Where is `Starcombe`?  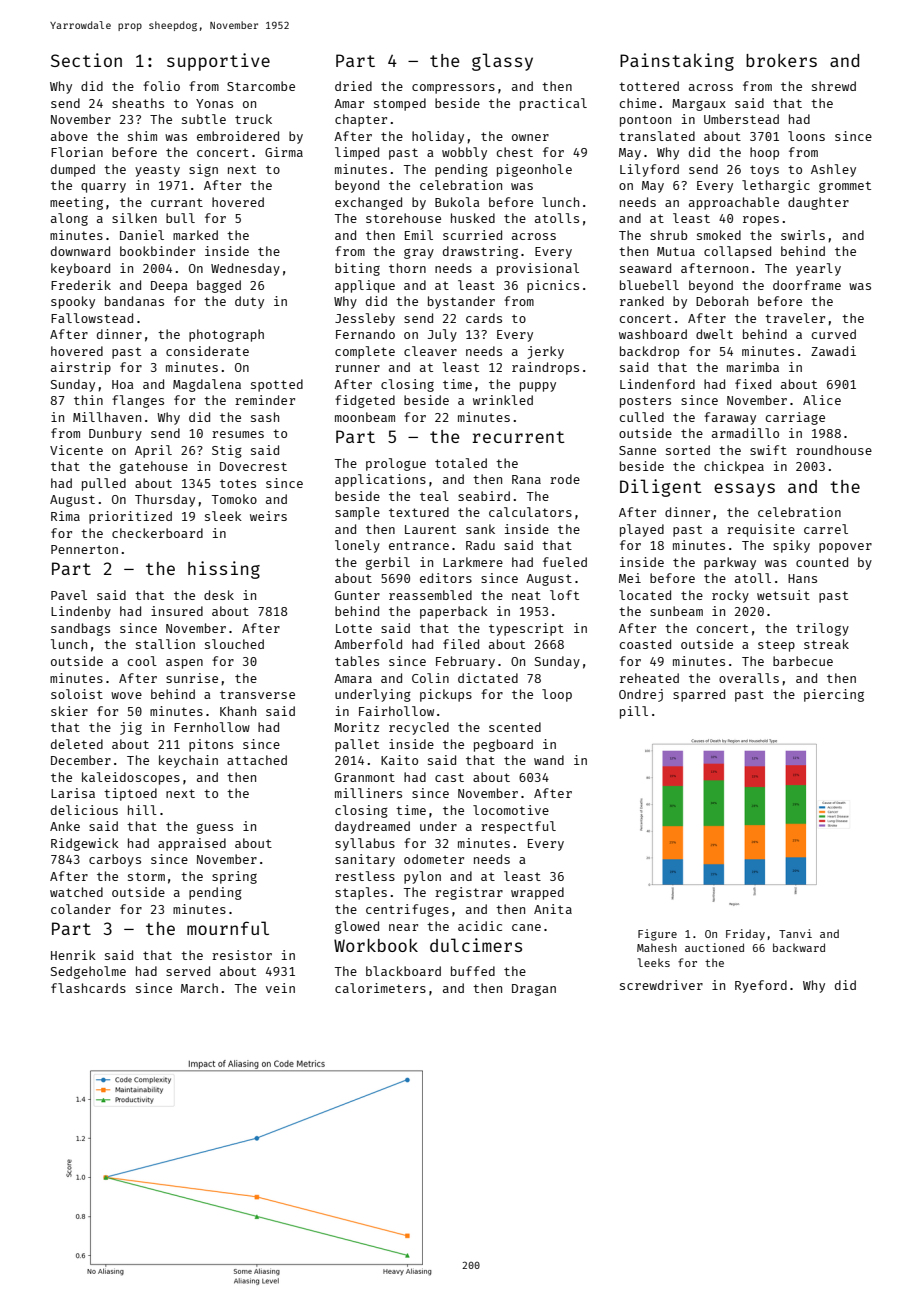
Starcombe is located at coordinates (261, 86).
